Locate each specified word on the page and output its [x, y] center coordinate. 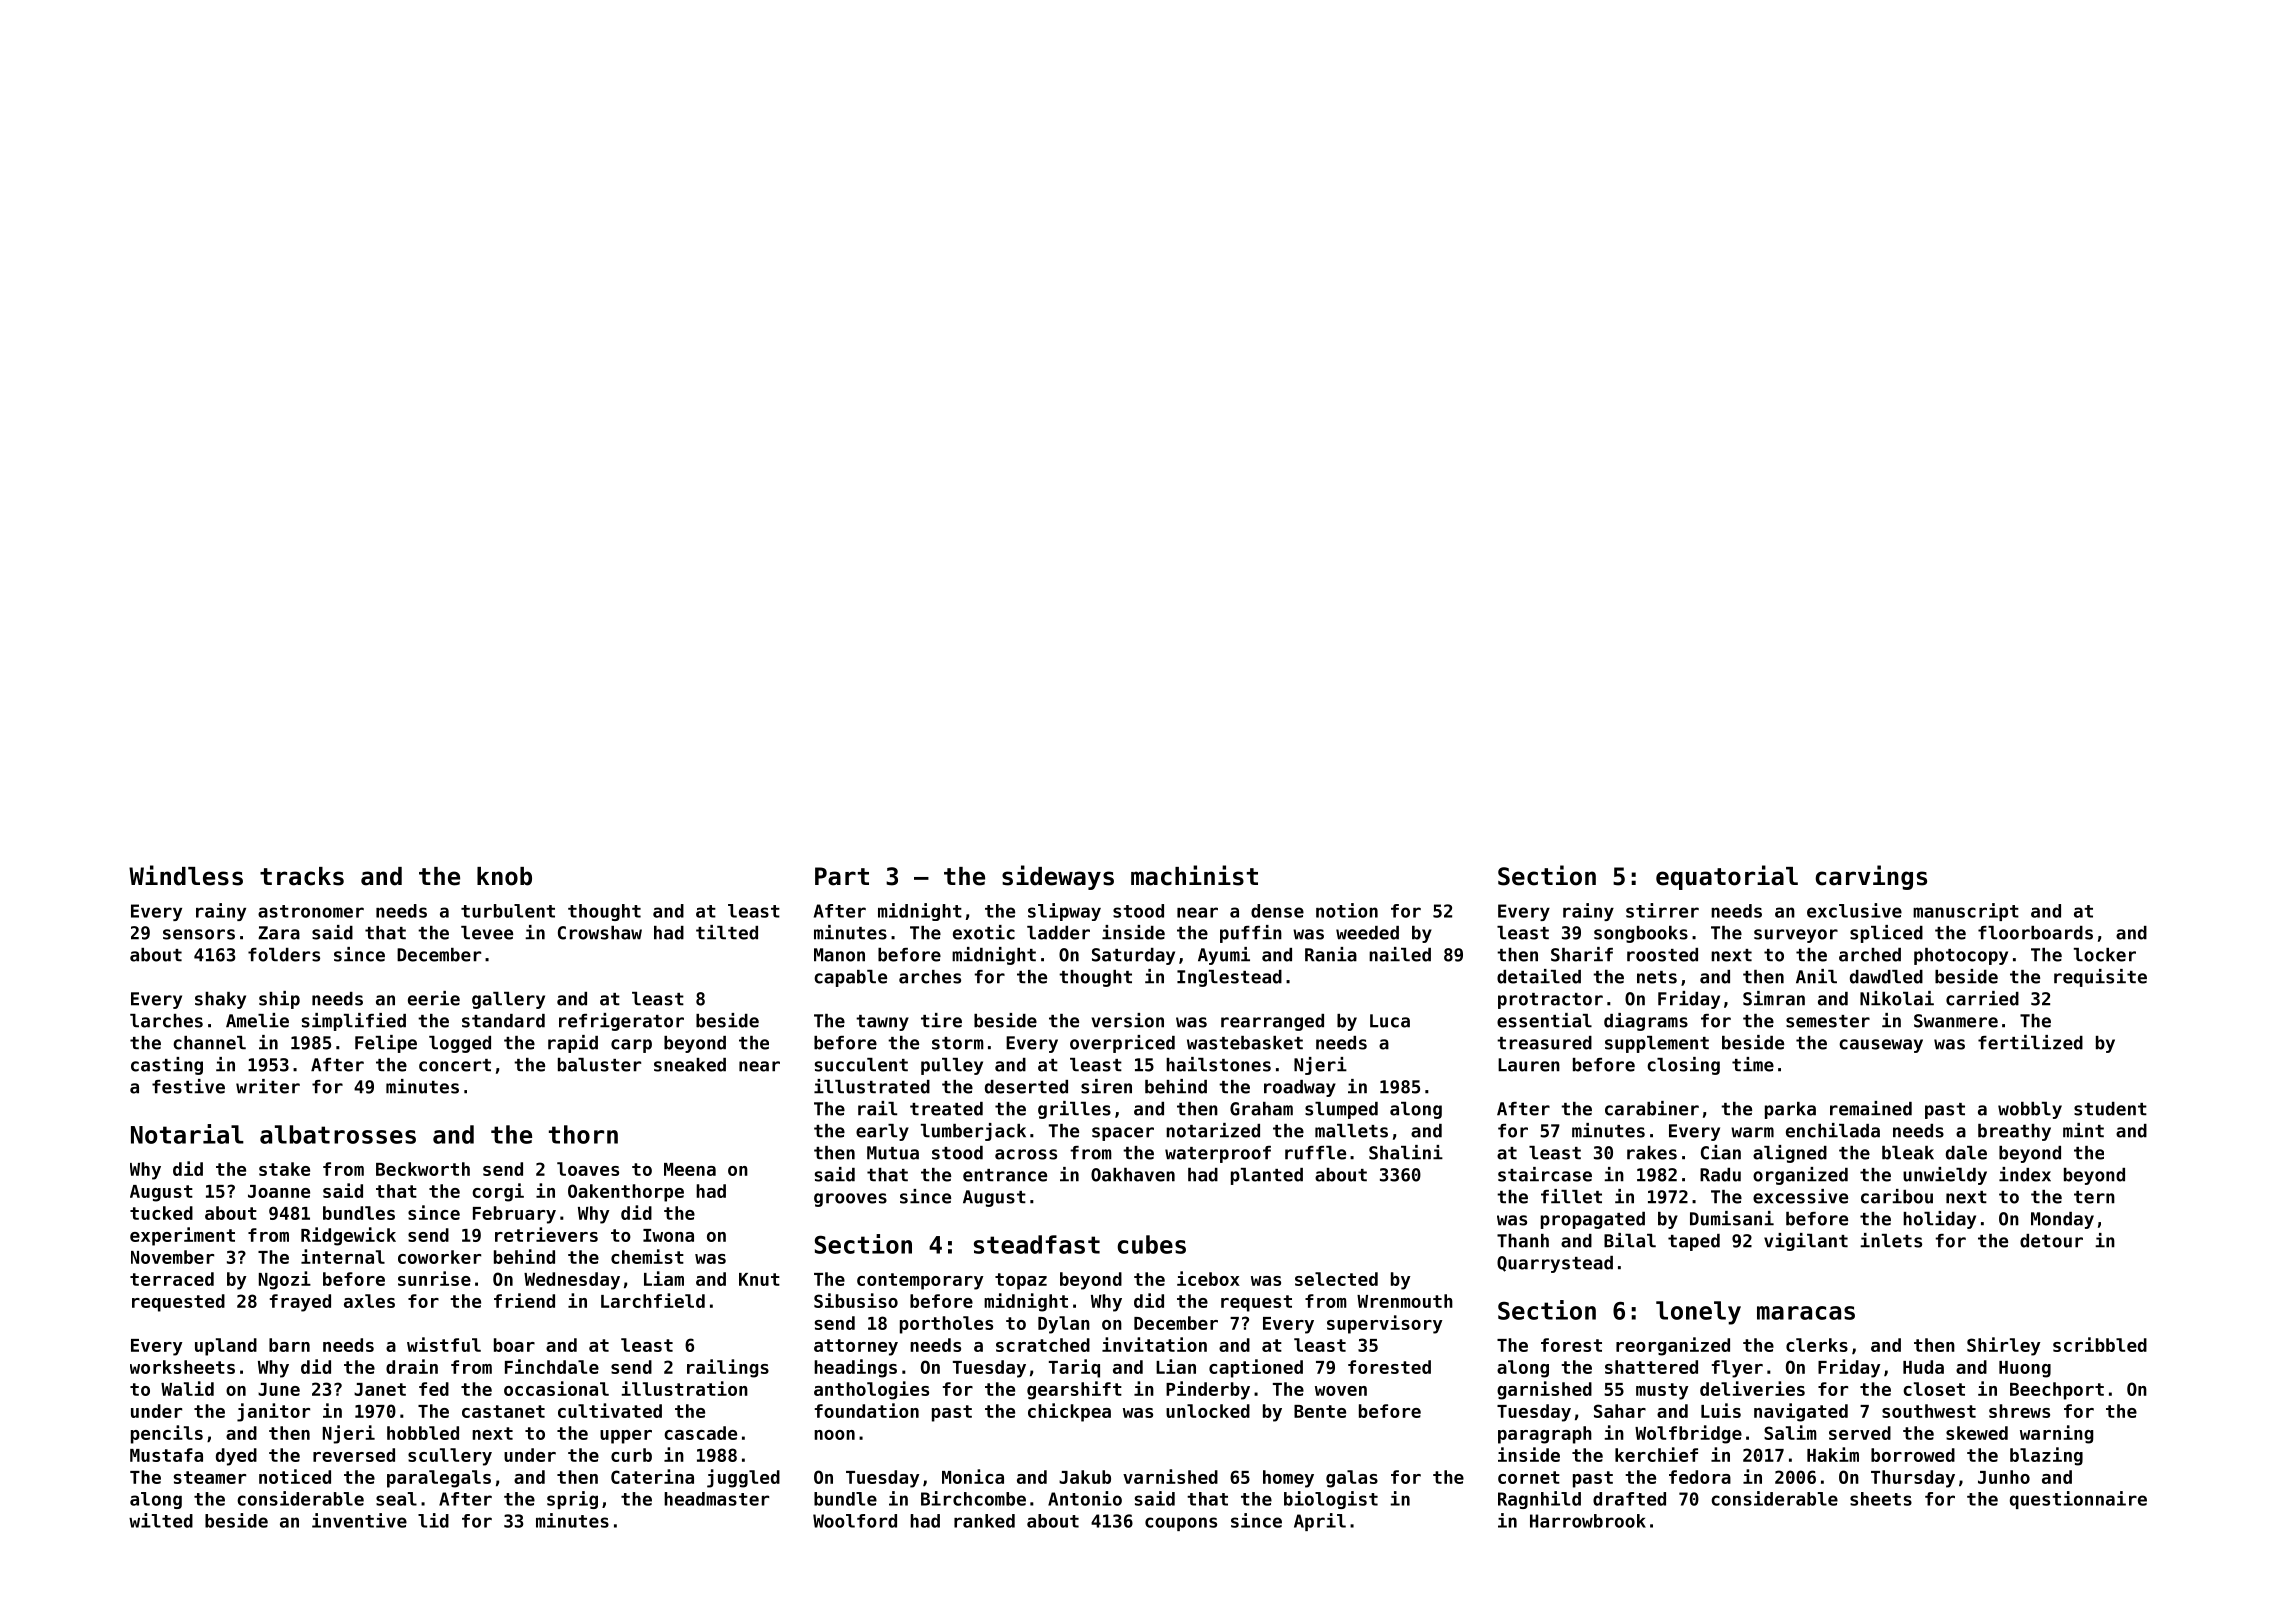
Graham [1261, 1109]
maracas [1806, 1313]
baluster [599, 1065]
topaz [1021, 1281]
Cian [1721, 1152]
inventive [359, 1520]
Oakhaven [1133, 1175]
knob [504, 876]
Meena [690, 1169]
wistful [444, 1344]
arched [1870, 955]
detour [2051, 1241]
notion [1347, 910]
